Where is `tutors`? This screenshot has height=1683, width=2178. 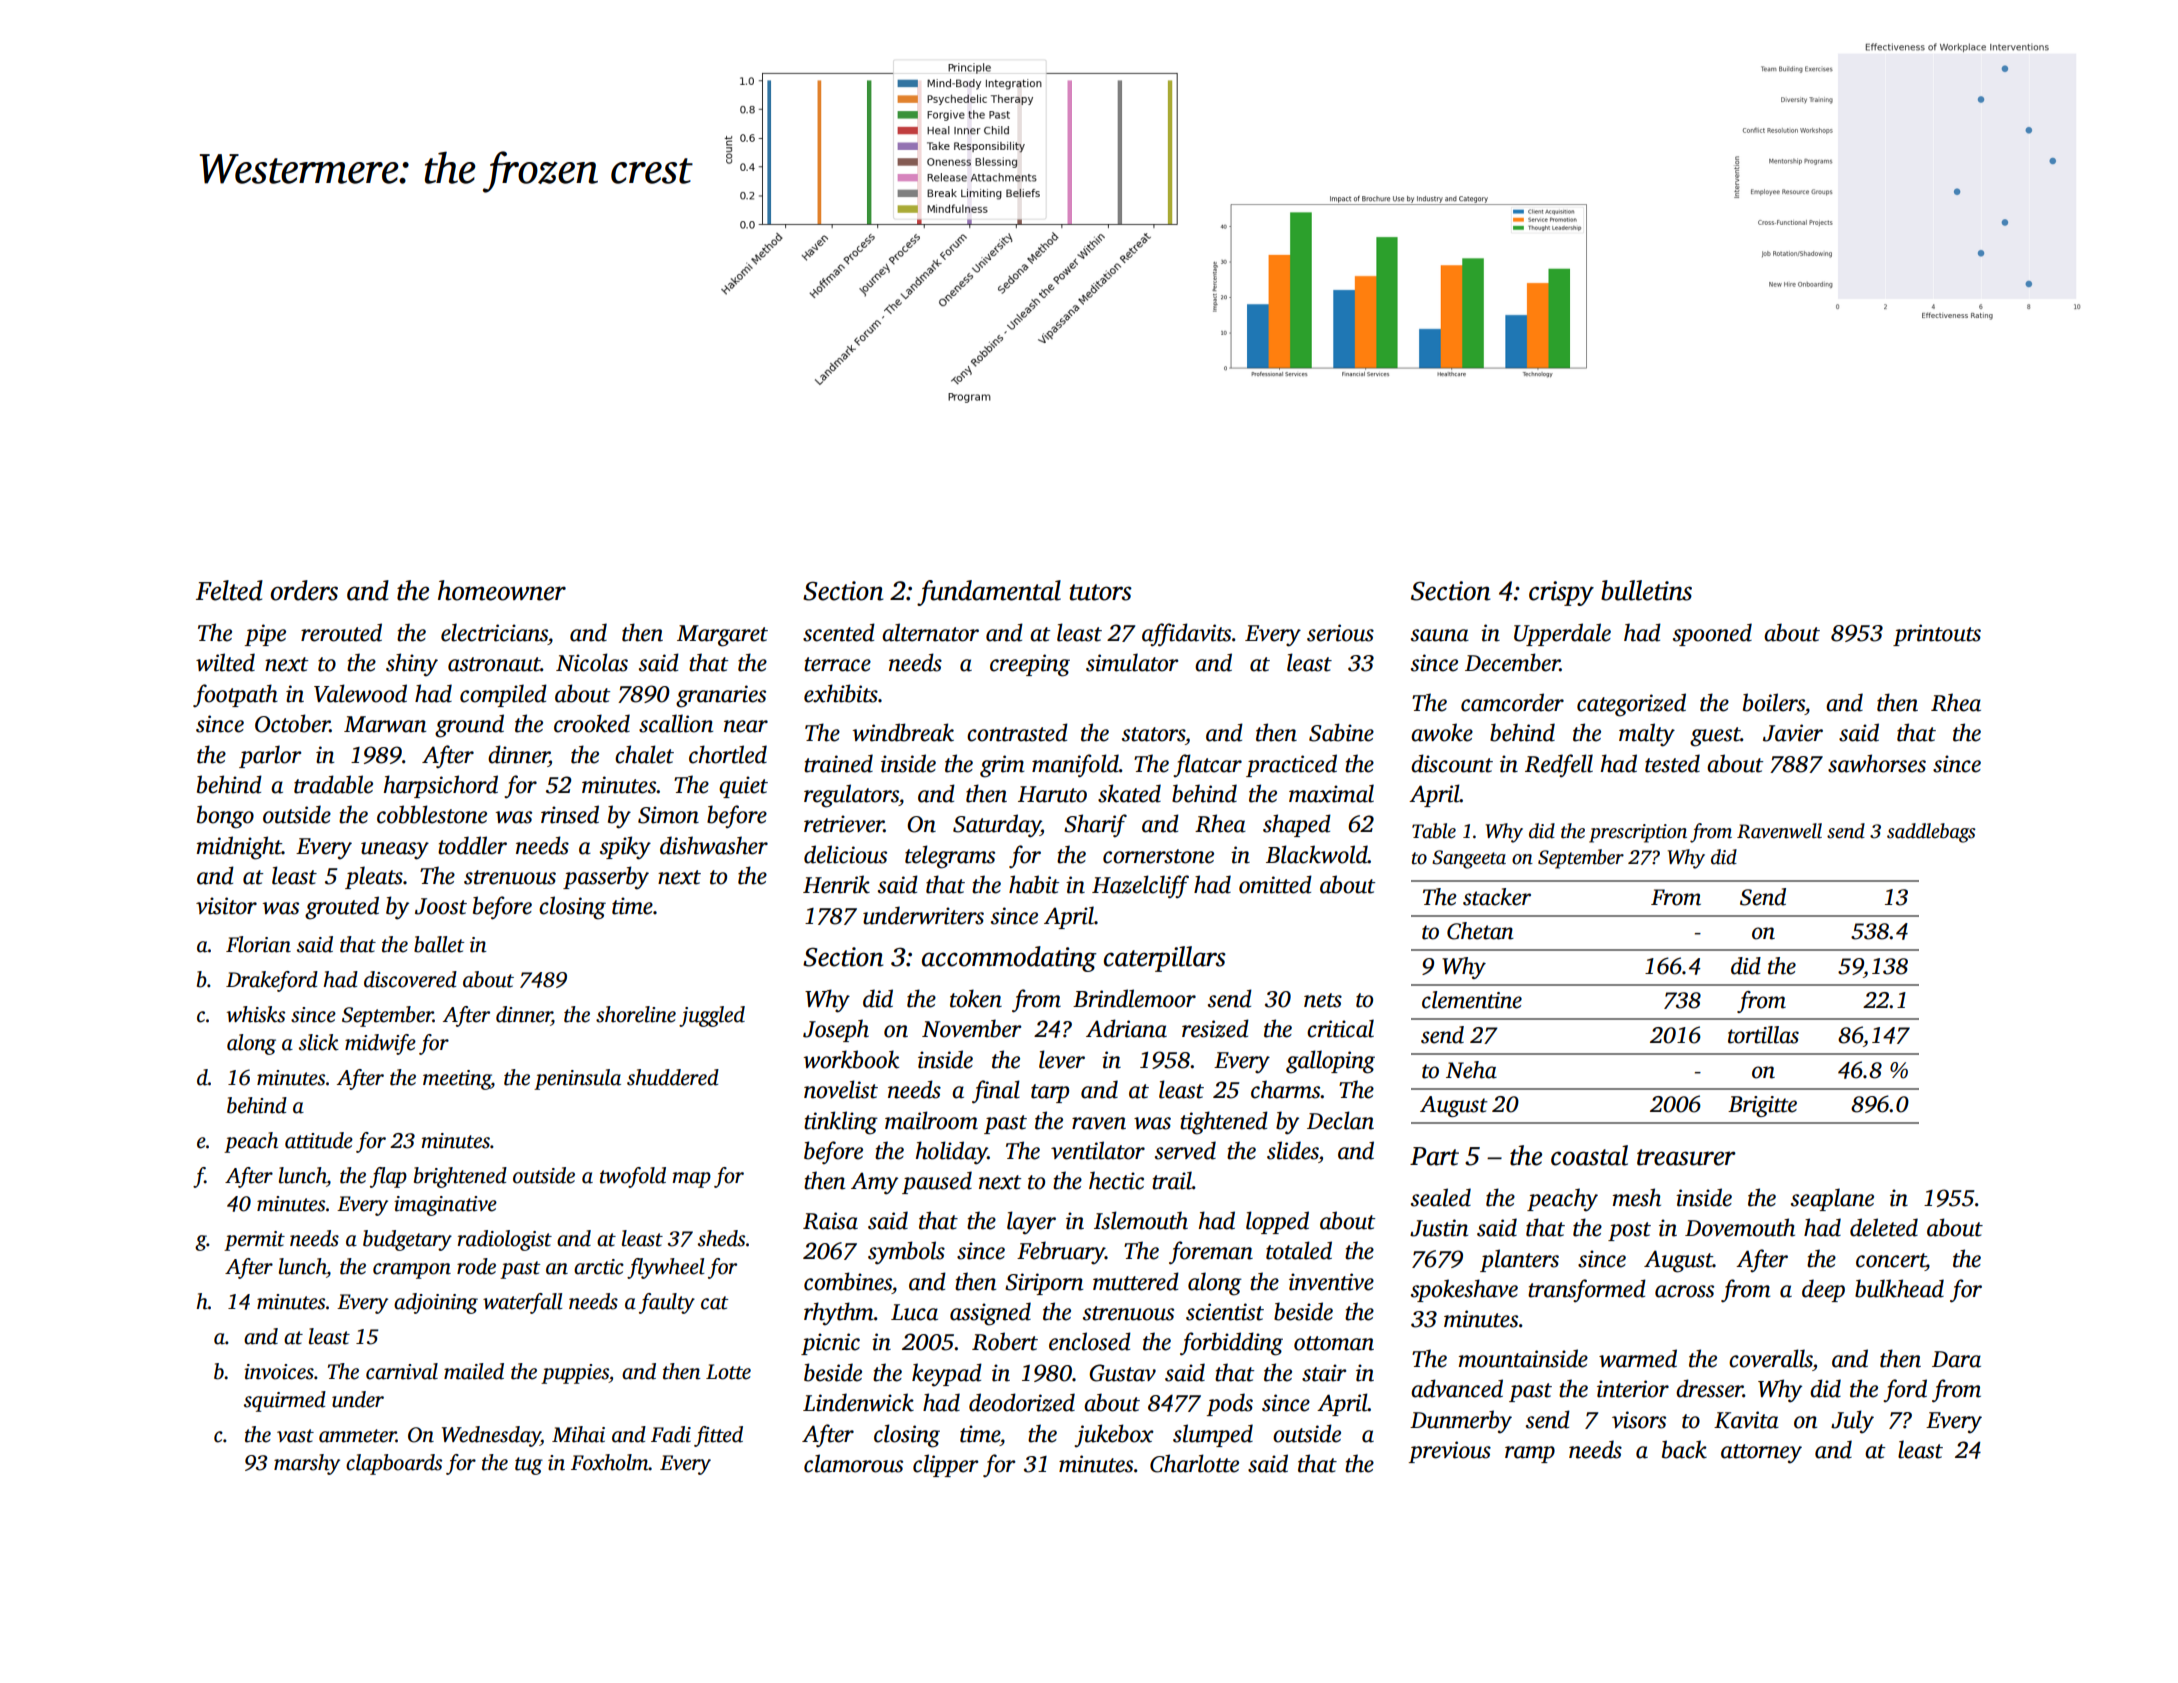 tutors is located at coordinates (1101, 592).
